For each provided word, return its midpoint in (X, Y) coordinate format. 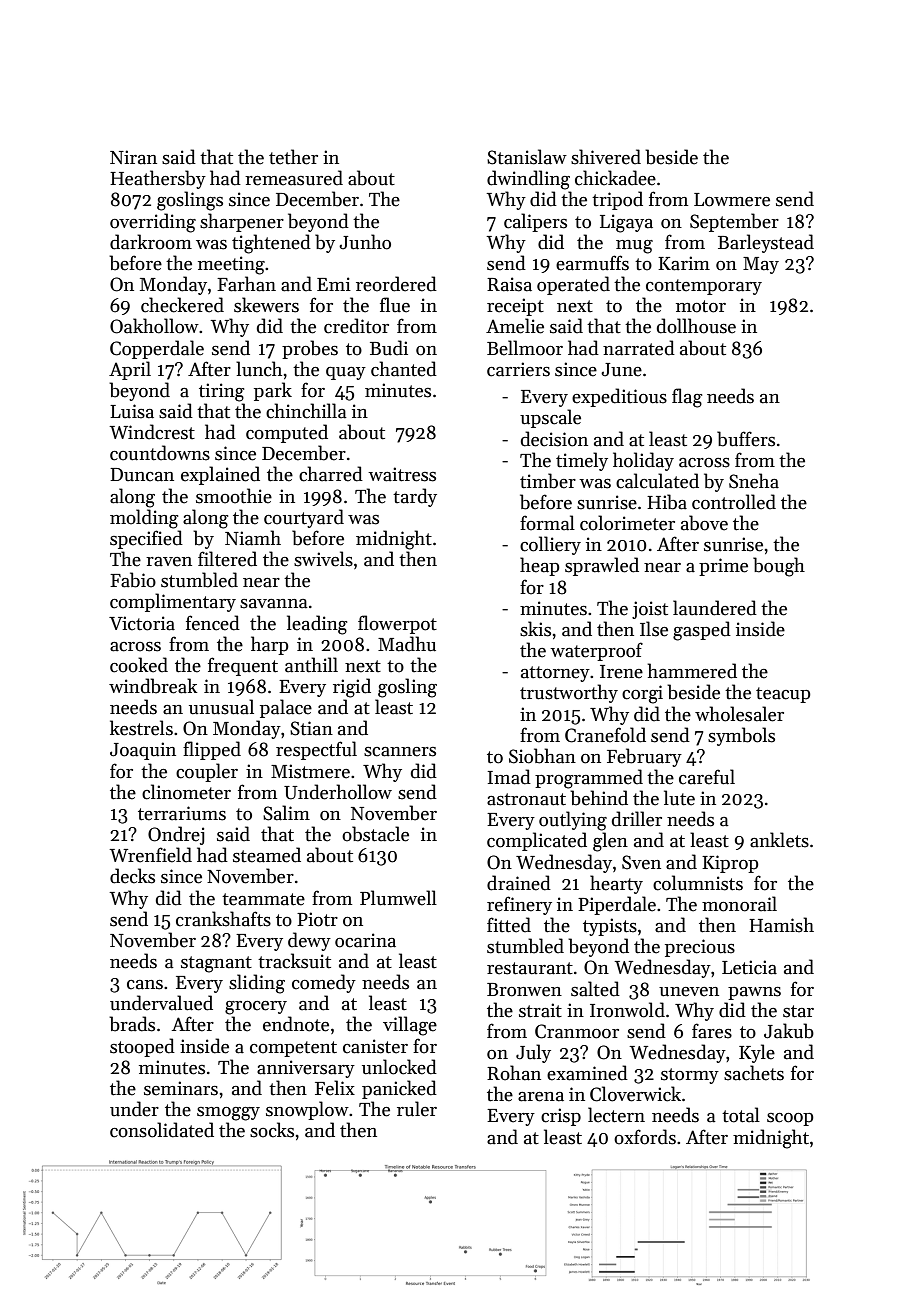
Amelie (515, 326)
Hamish (781, 925)
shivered (606, 157)
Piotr (317, 919)
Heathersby (158, 179)
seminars (181, 1088)
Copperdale (157, 349)
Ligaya (626, 223)
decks (132, 876)
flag (687, 398)
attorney (555, 674)
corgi (642, 694)
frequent (243, 666)
